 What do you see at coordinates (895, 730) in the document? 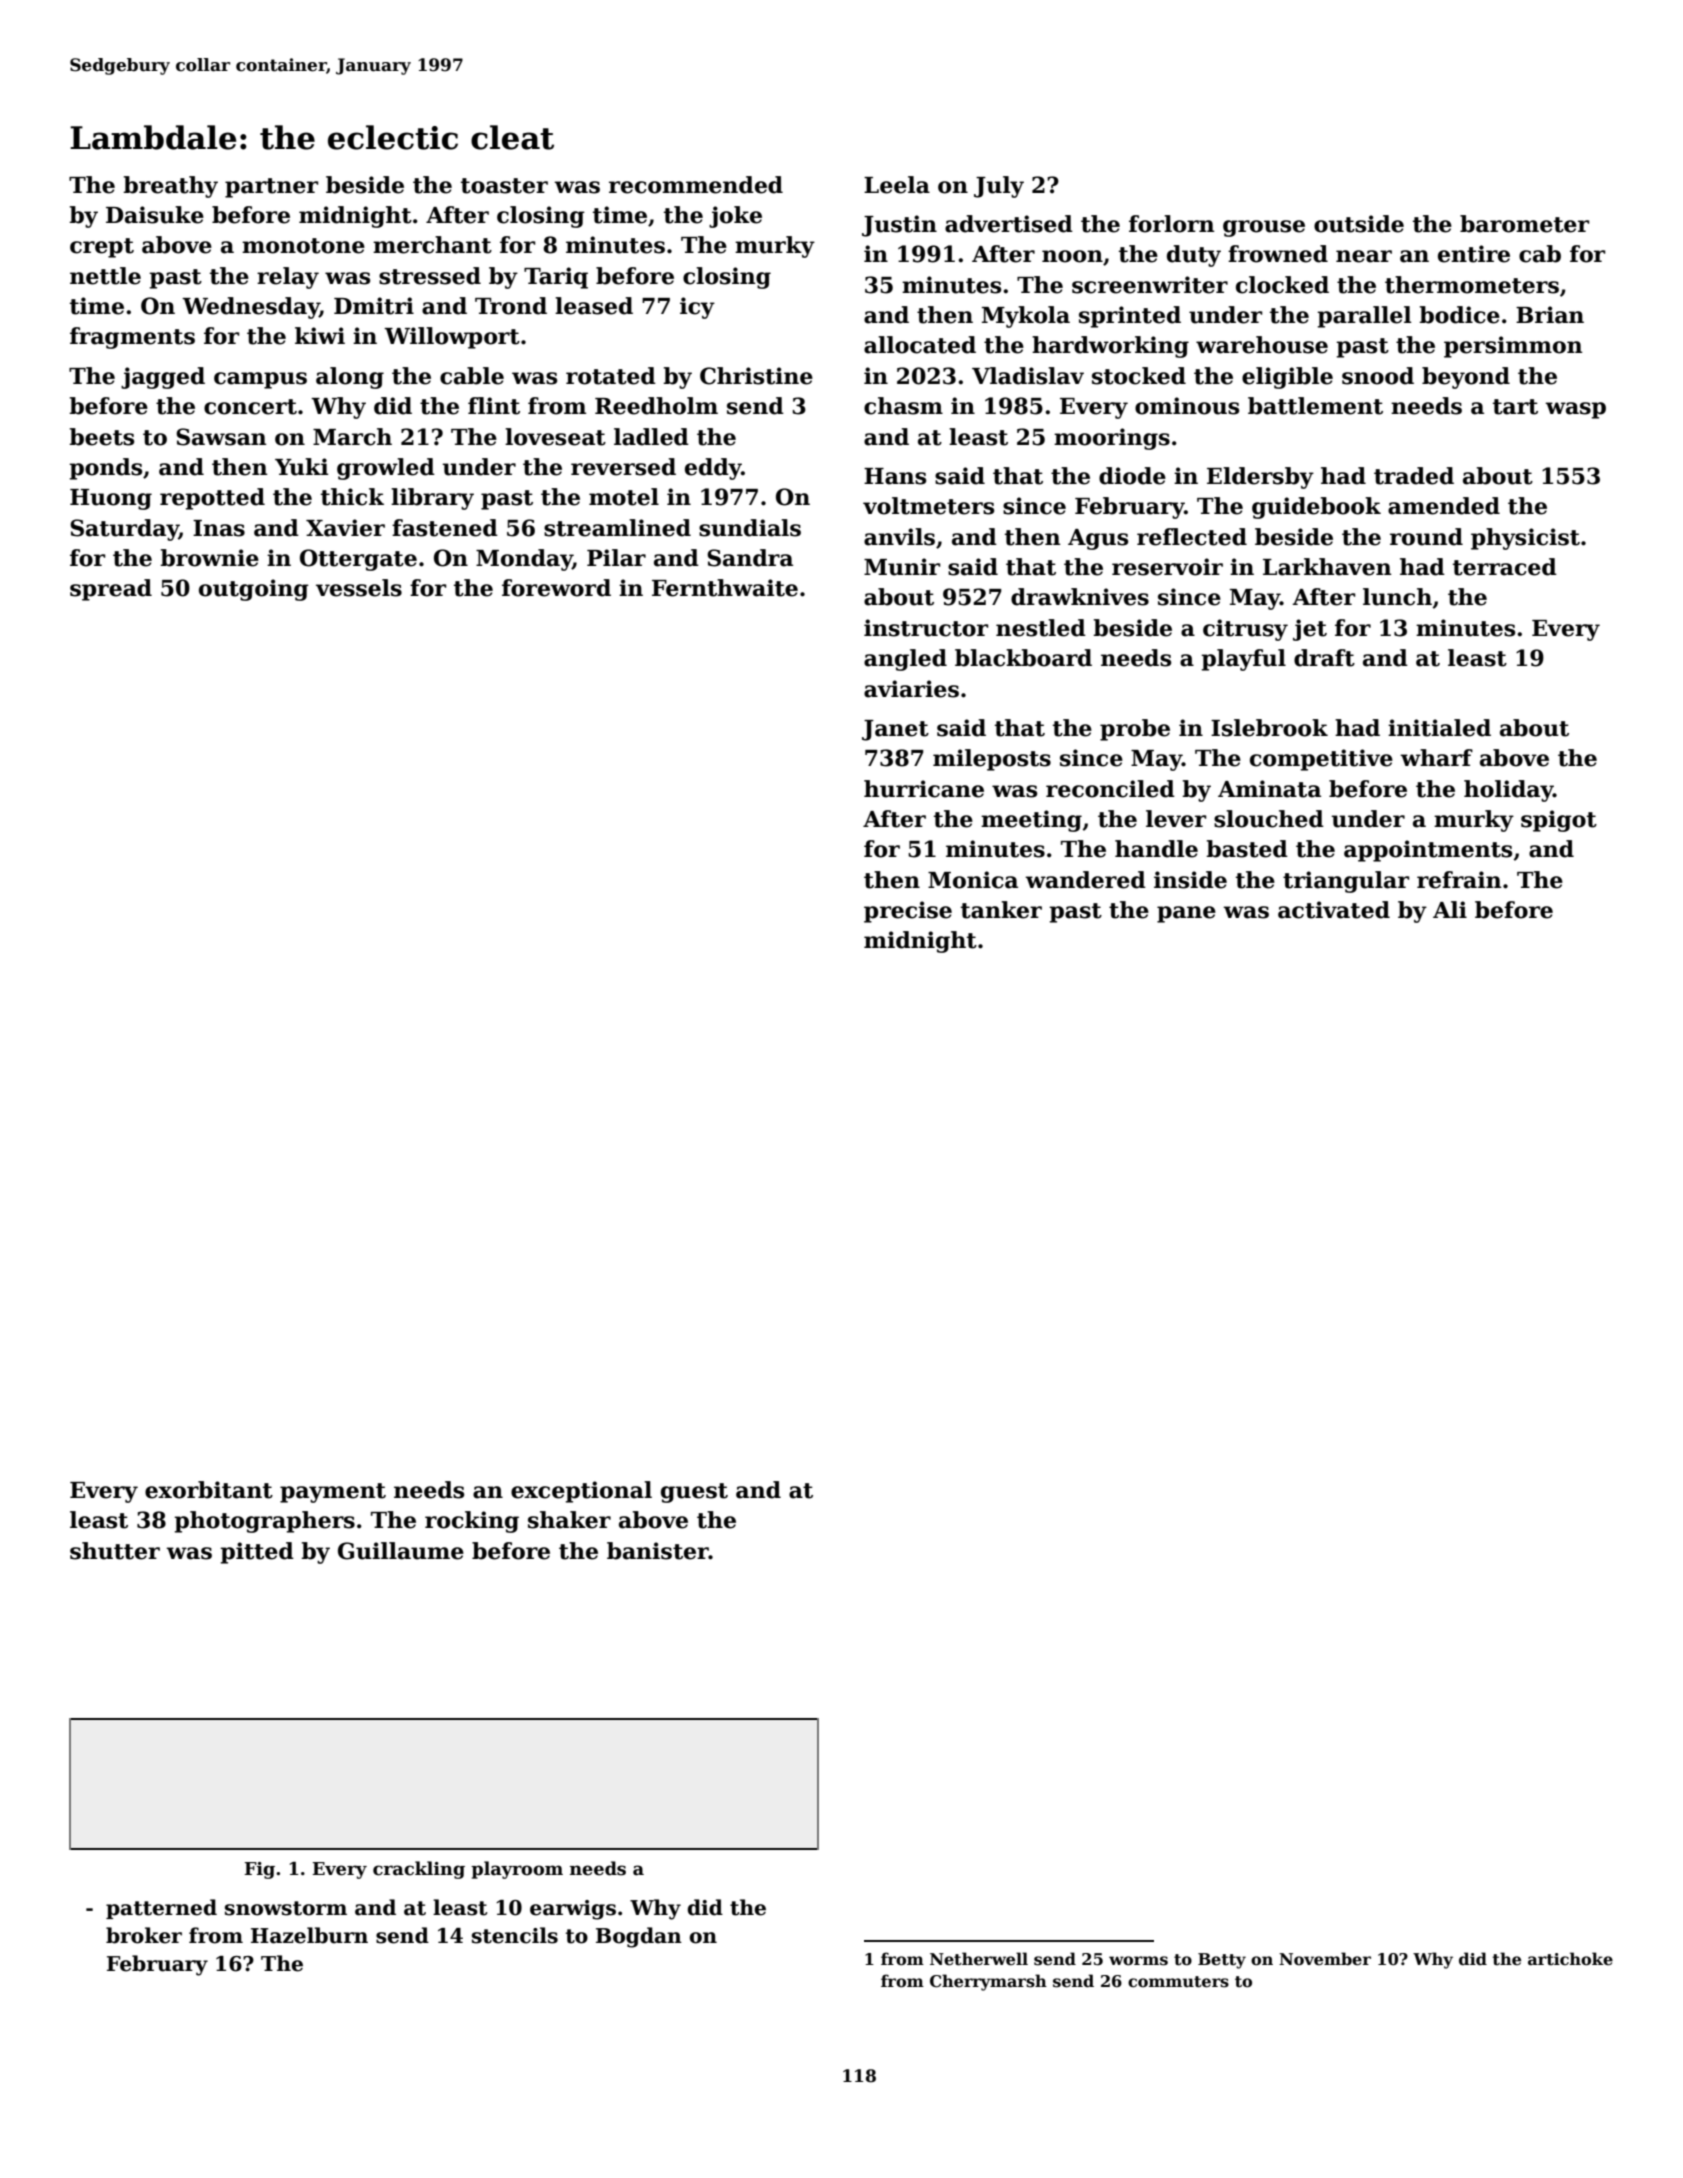
I see `Janet` at bounding box center [895, 730].
